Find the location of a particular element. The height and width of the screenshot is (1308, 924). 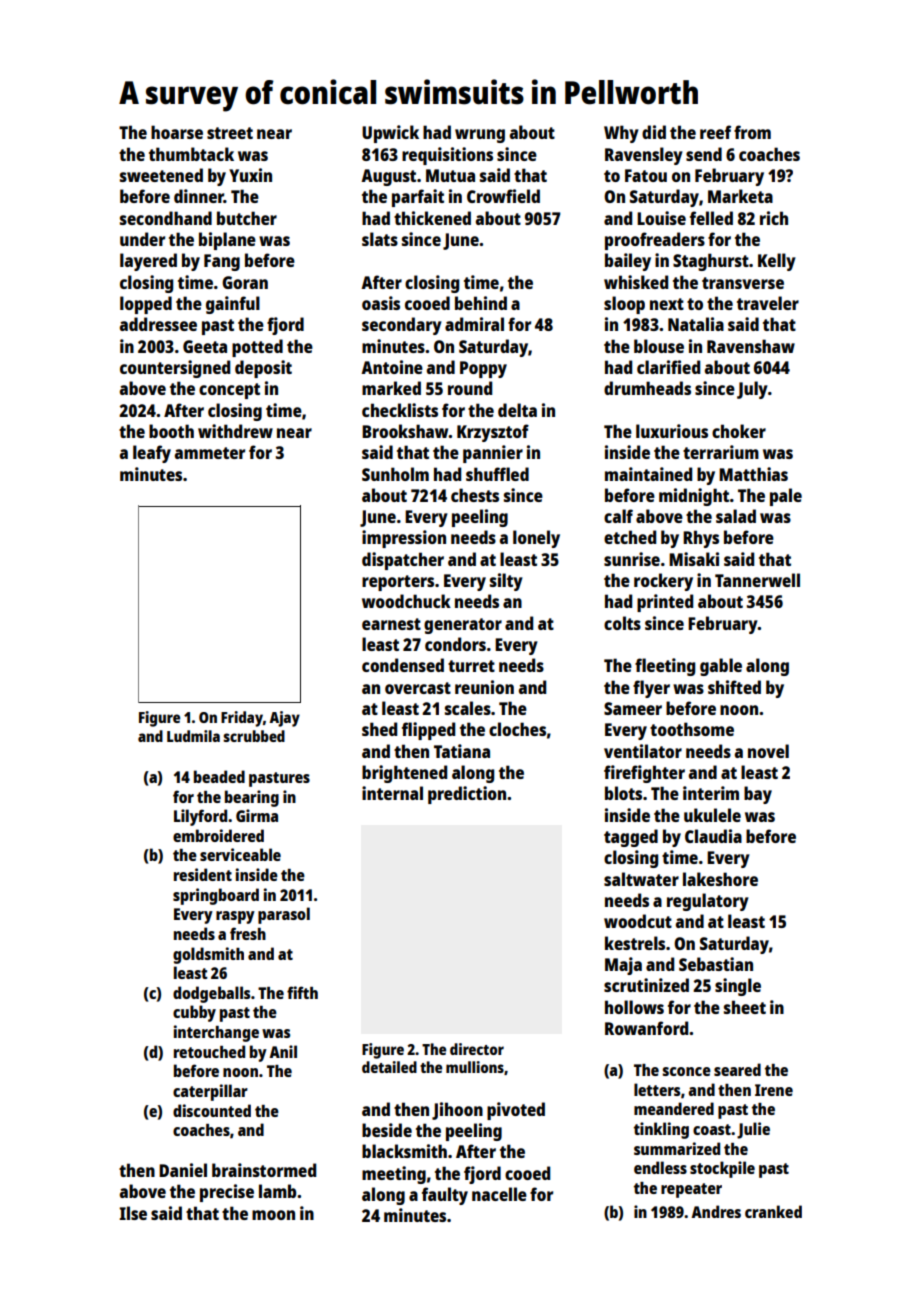

behind is located at coordinates (481, 303).
